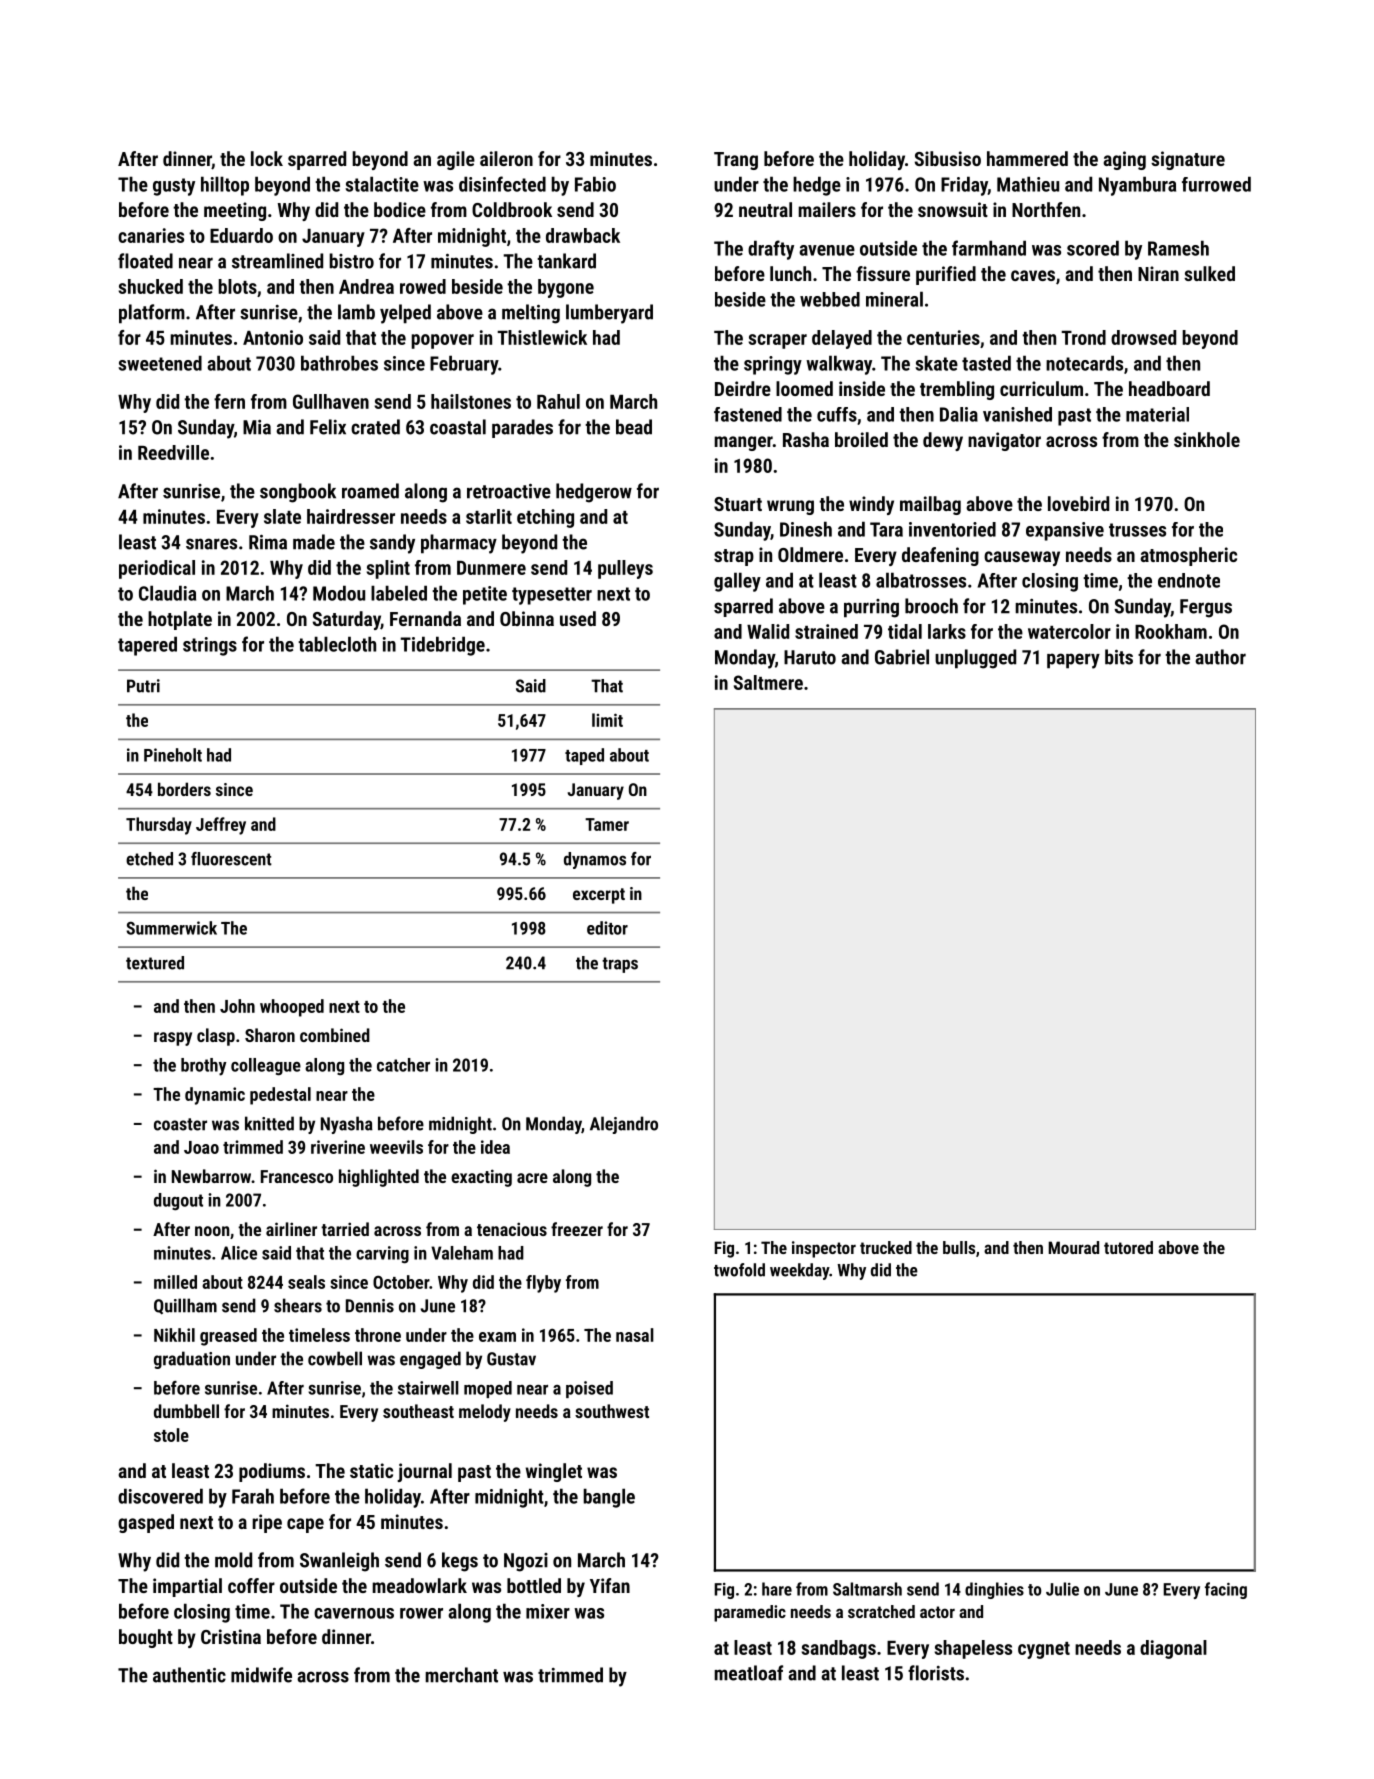  What do you see at coordinates (943, 441) in the screenshot?
I see `dewy` at bounding box center [943, 441].
